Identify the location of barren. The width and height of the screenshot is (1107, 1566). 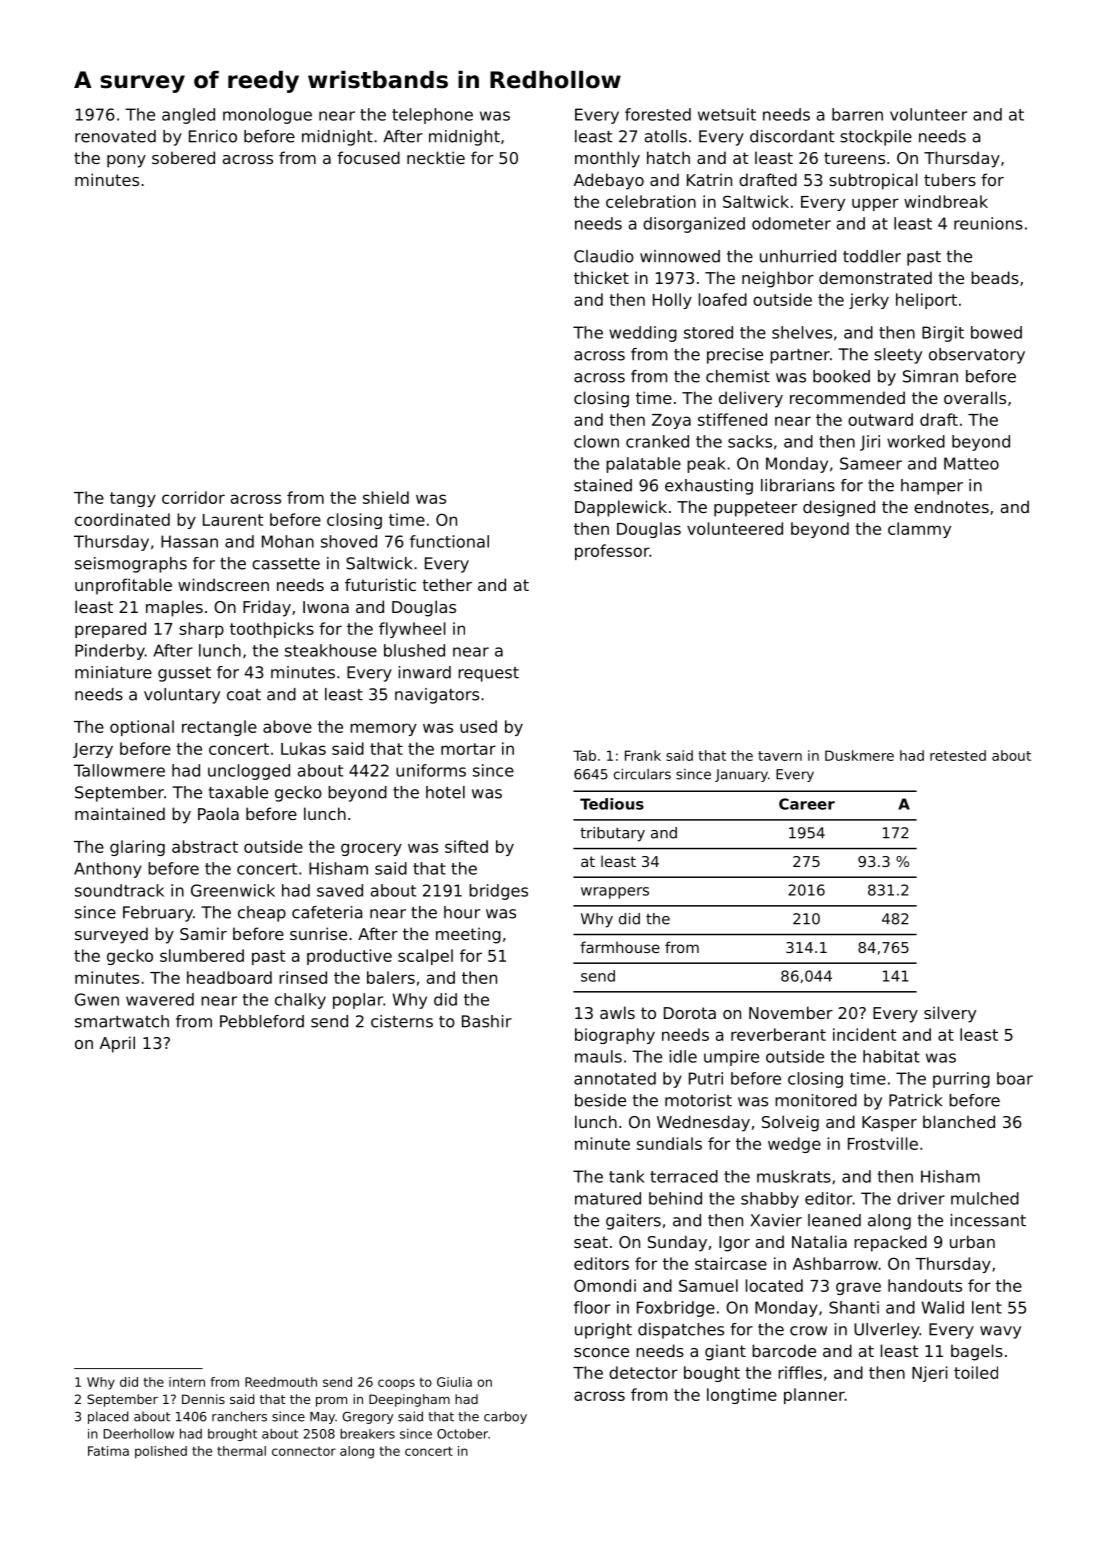
(857, 114).
